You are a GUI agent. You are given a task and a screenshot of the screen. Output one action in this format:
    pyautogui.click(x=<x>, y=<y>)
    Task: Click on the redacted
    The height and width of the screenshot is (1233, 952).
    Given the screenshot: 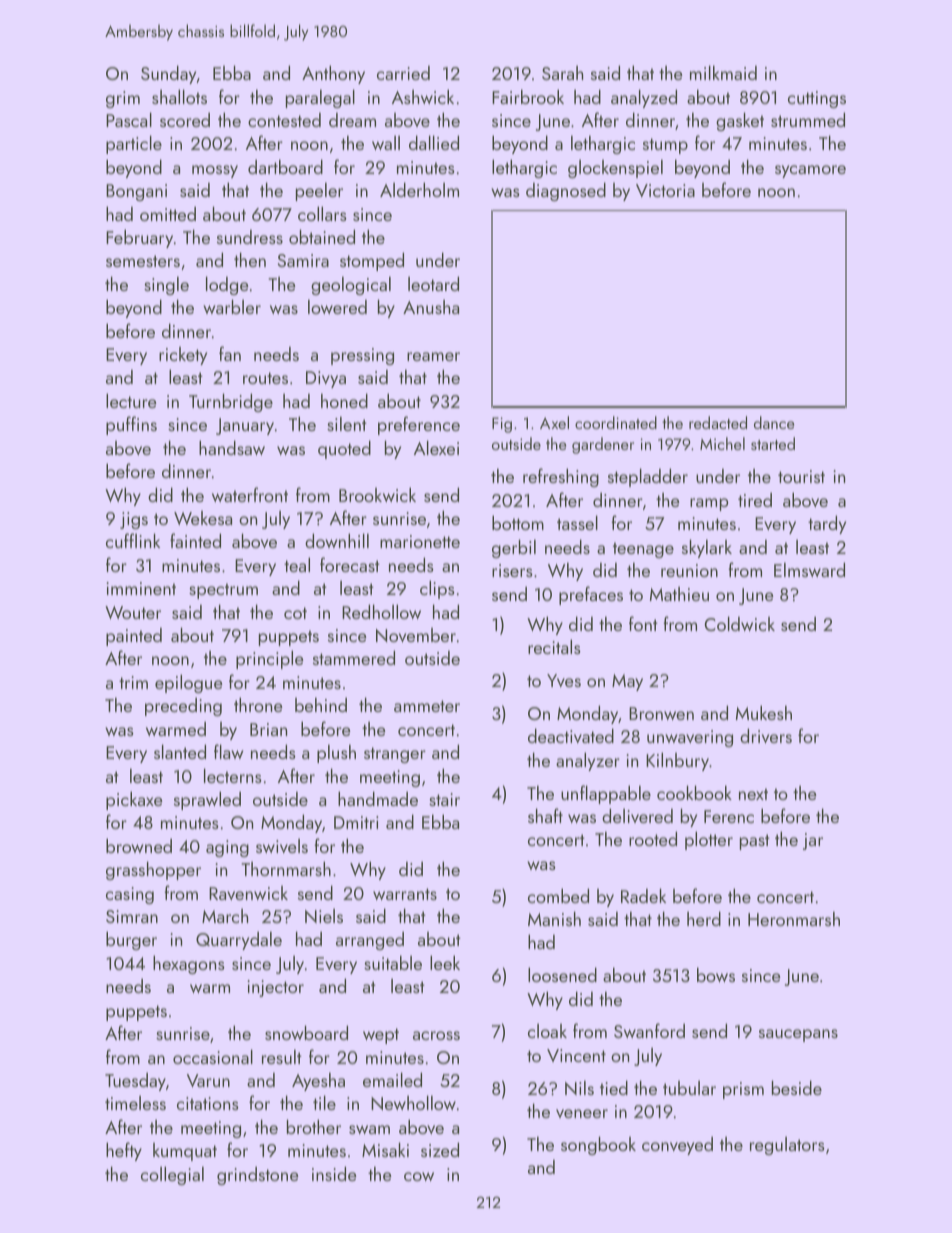 What is the action you would take?
    pyautogui.click(x=718, y=422)
